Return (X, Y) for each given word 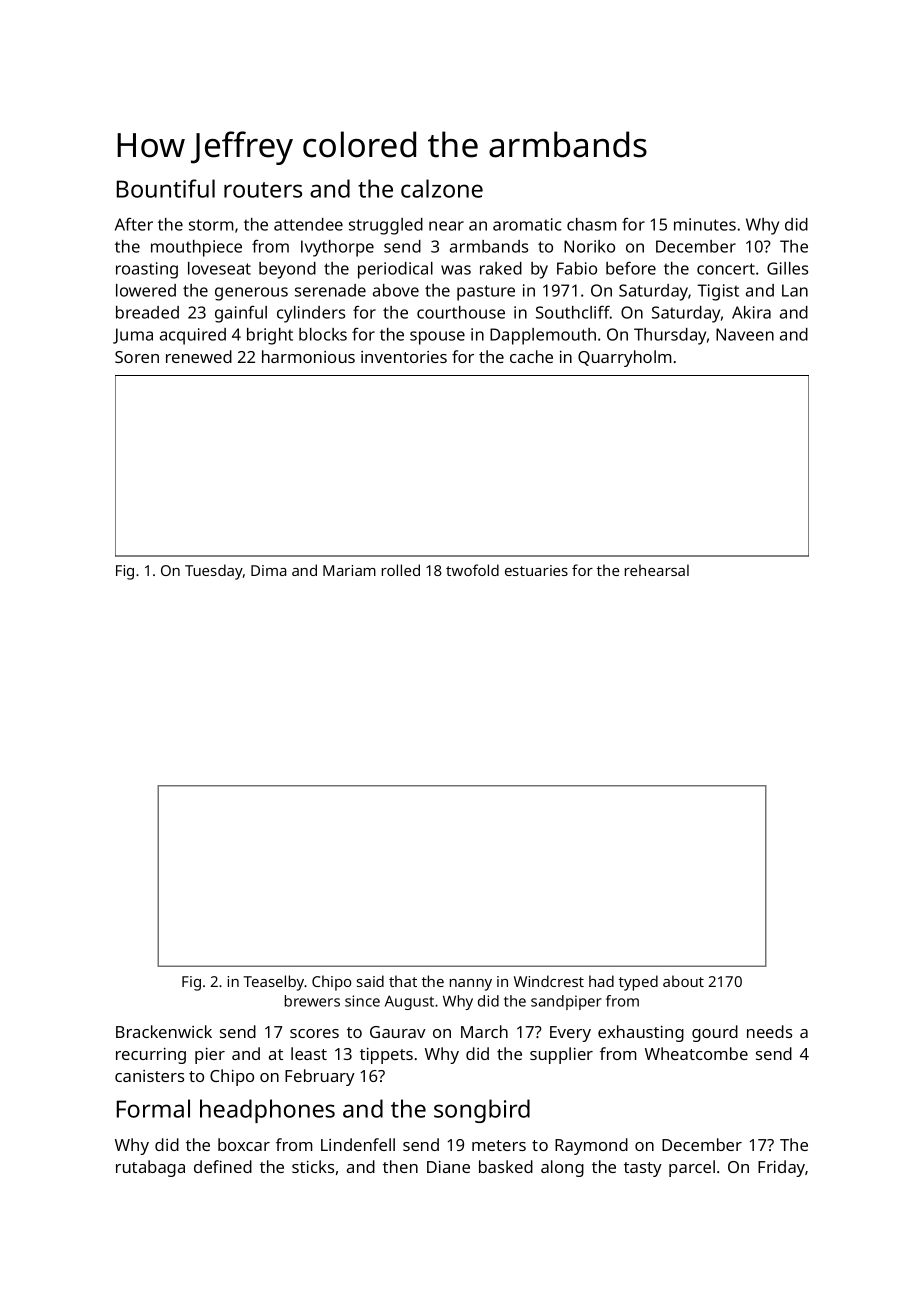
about (683, 981)
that (403, 981)
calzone (442, 188)
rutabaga (150, 1168)
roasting (147, 270)
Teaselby (273, 983)
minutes (705, 224)
